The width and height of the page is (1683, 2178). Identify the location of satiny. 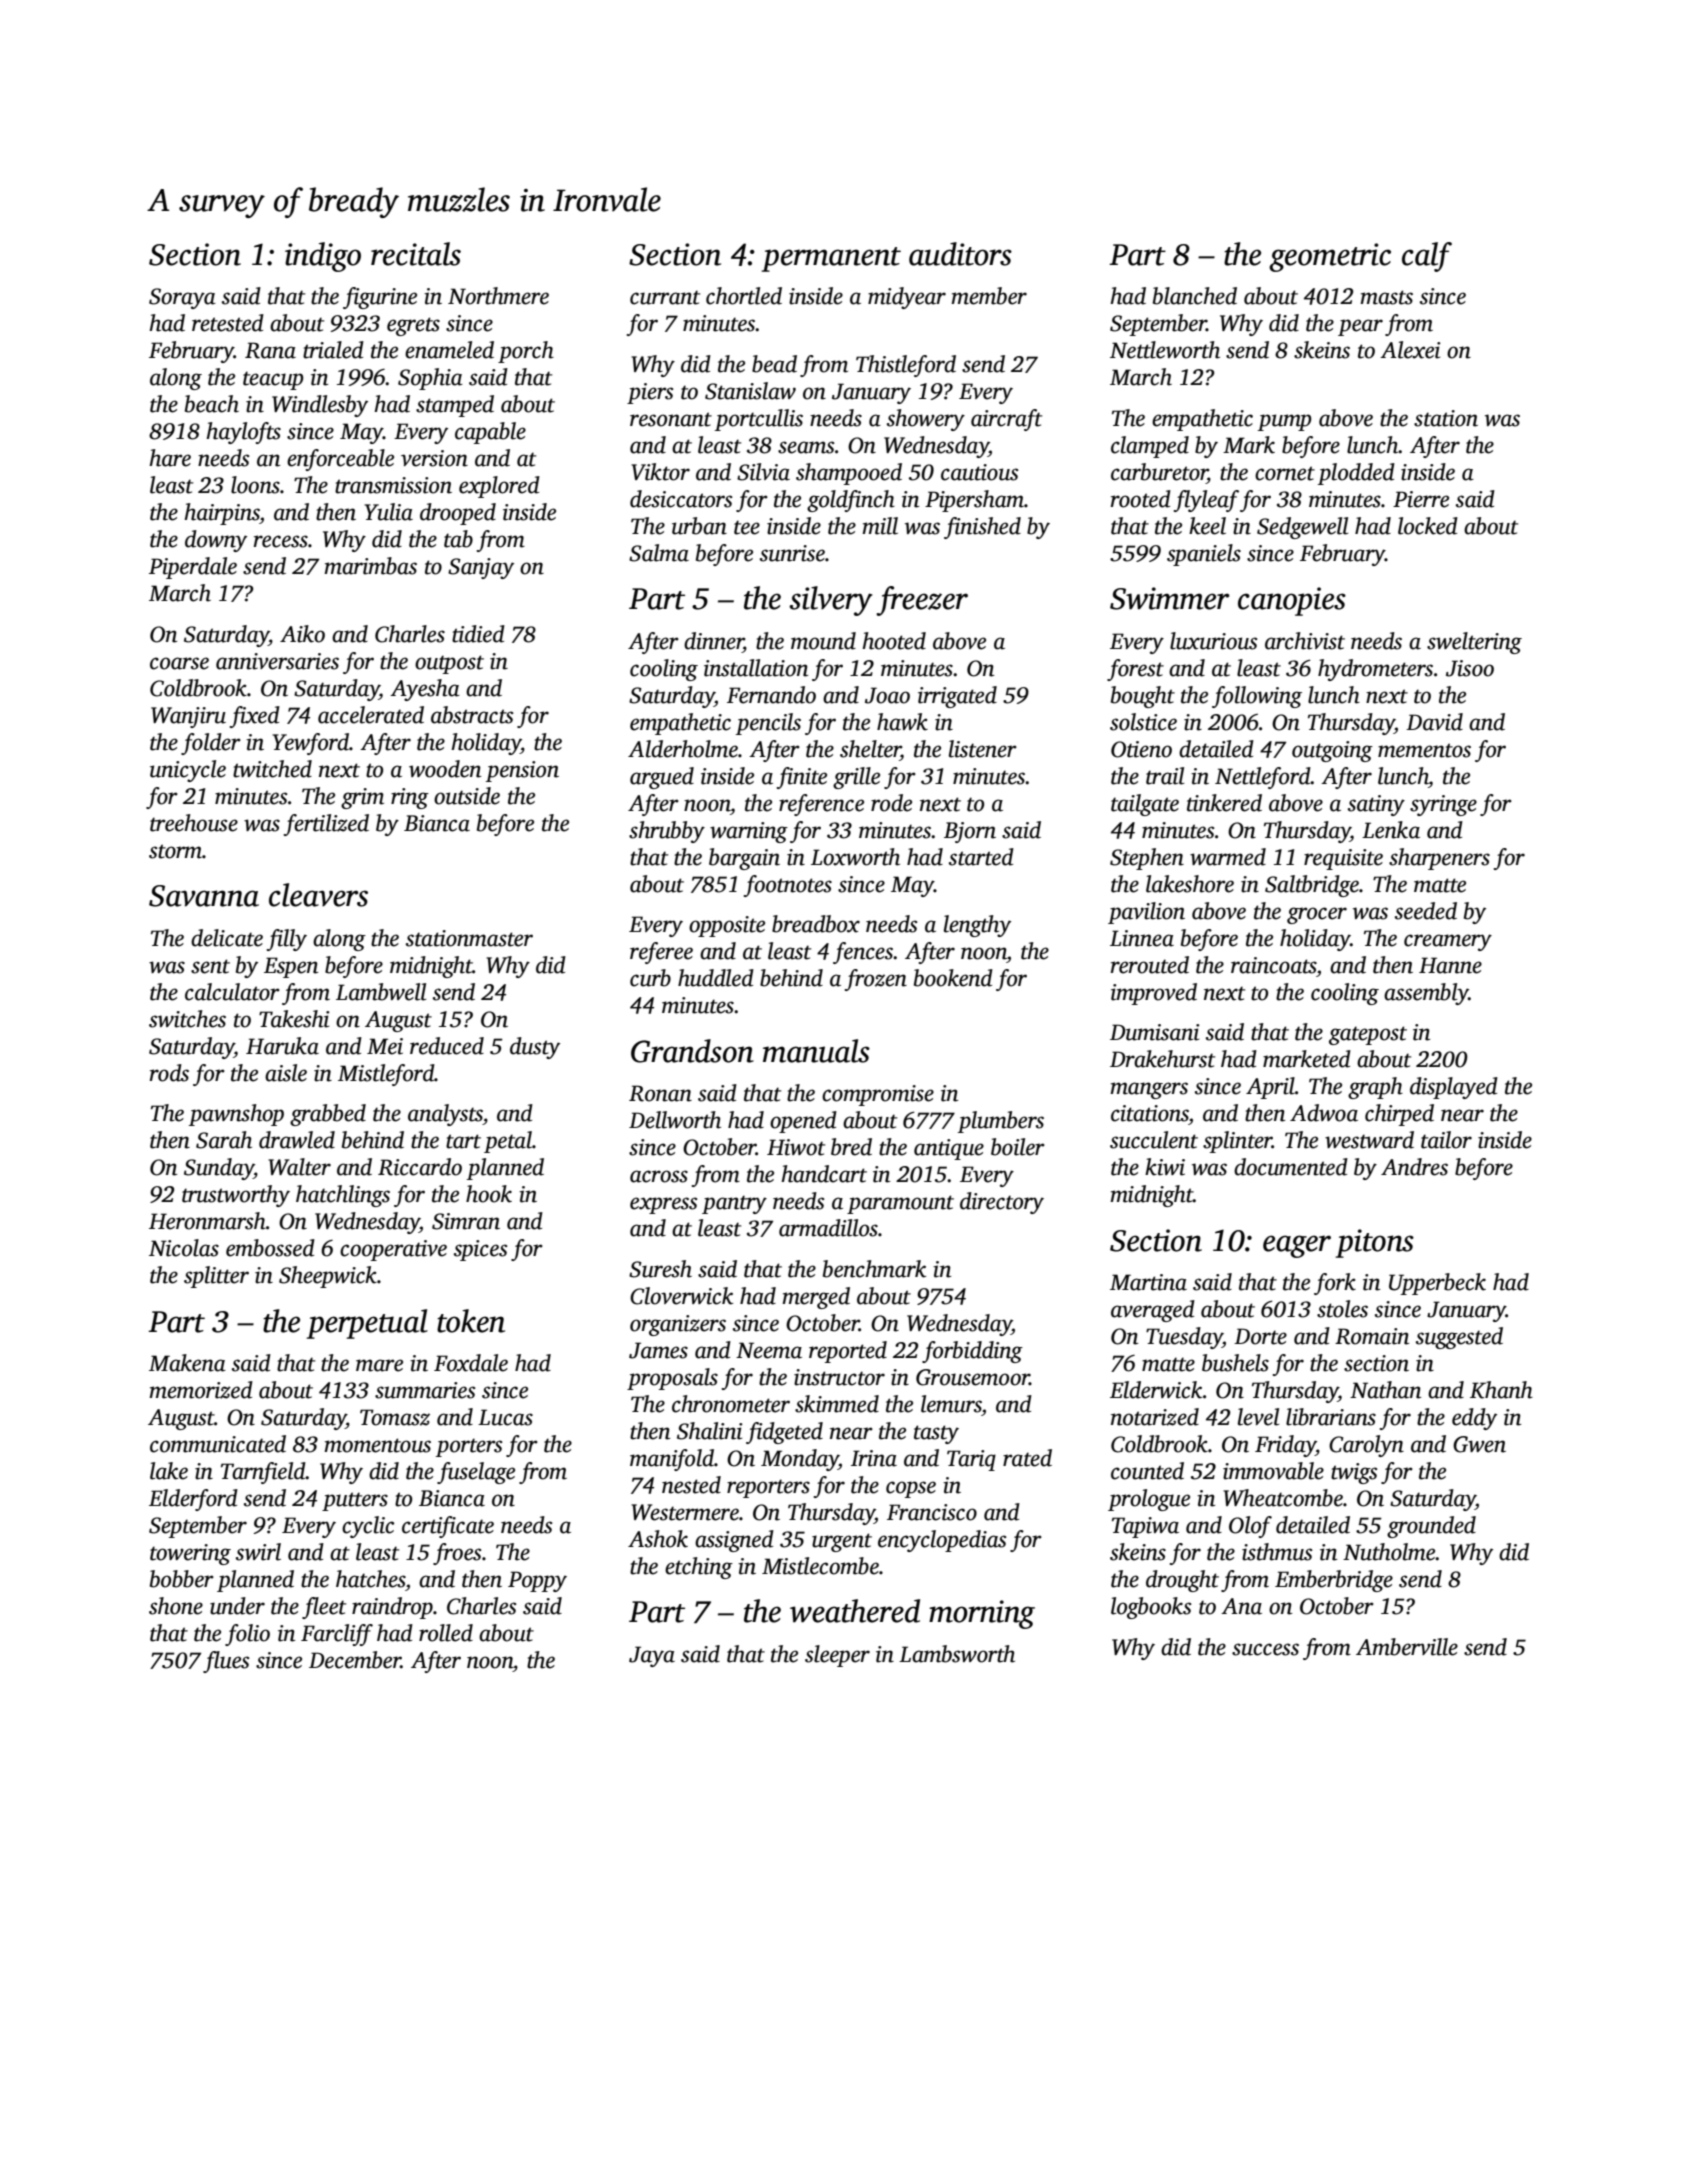
(1376, 805).
